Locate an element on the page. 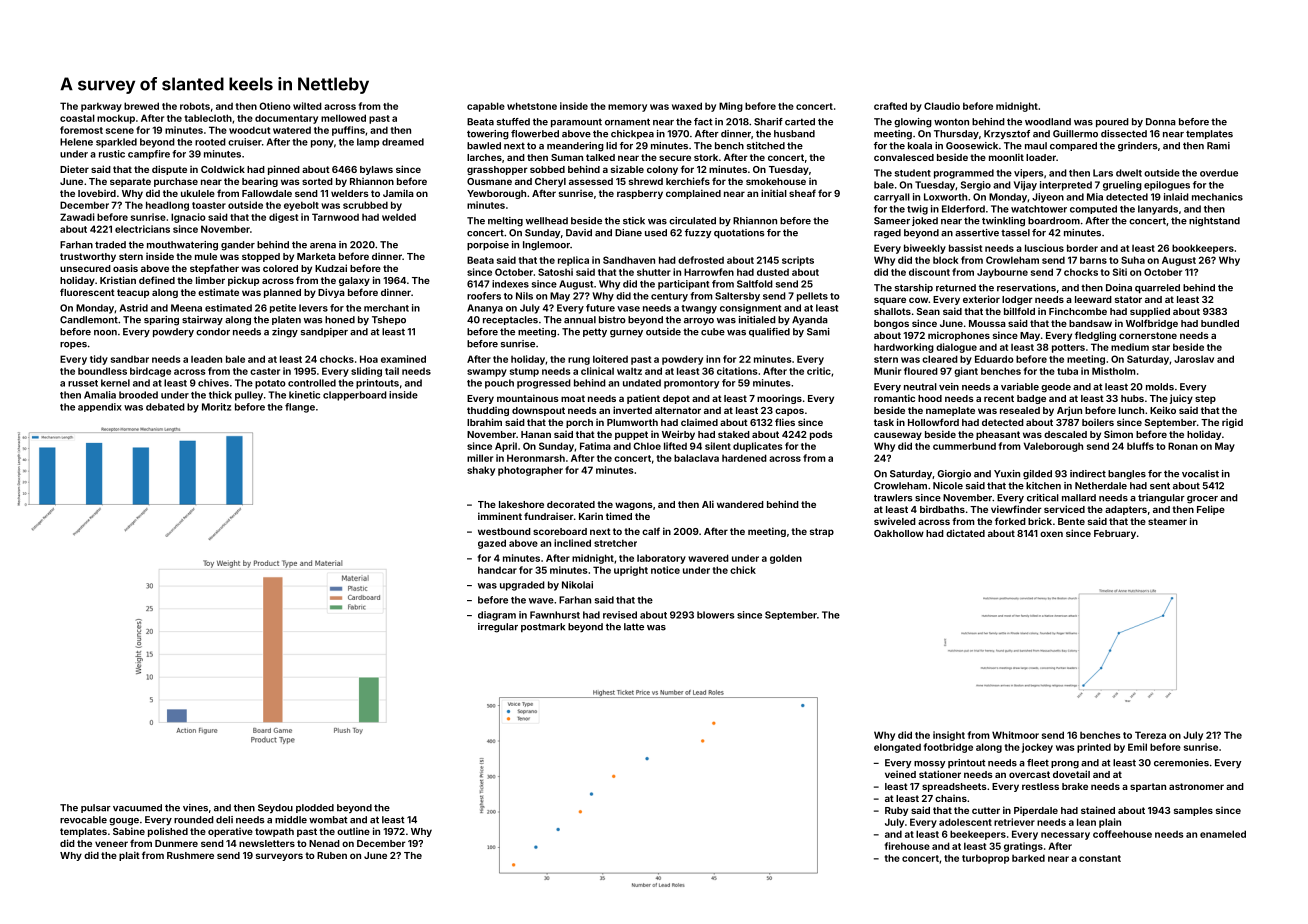 Image resolution: width=1308 pixels, height=924 pixels. silent is located at coordinates (718, 446).
